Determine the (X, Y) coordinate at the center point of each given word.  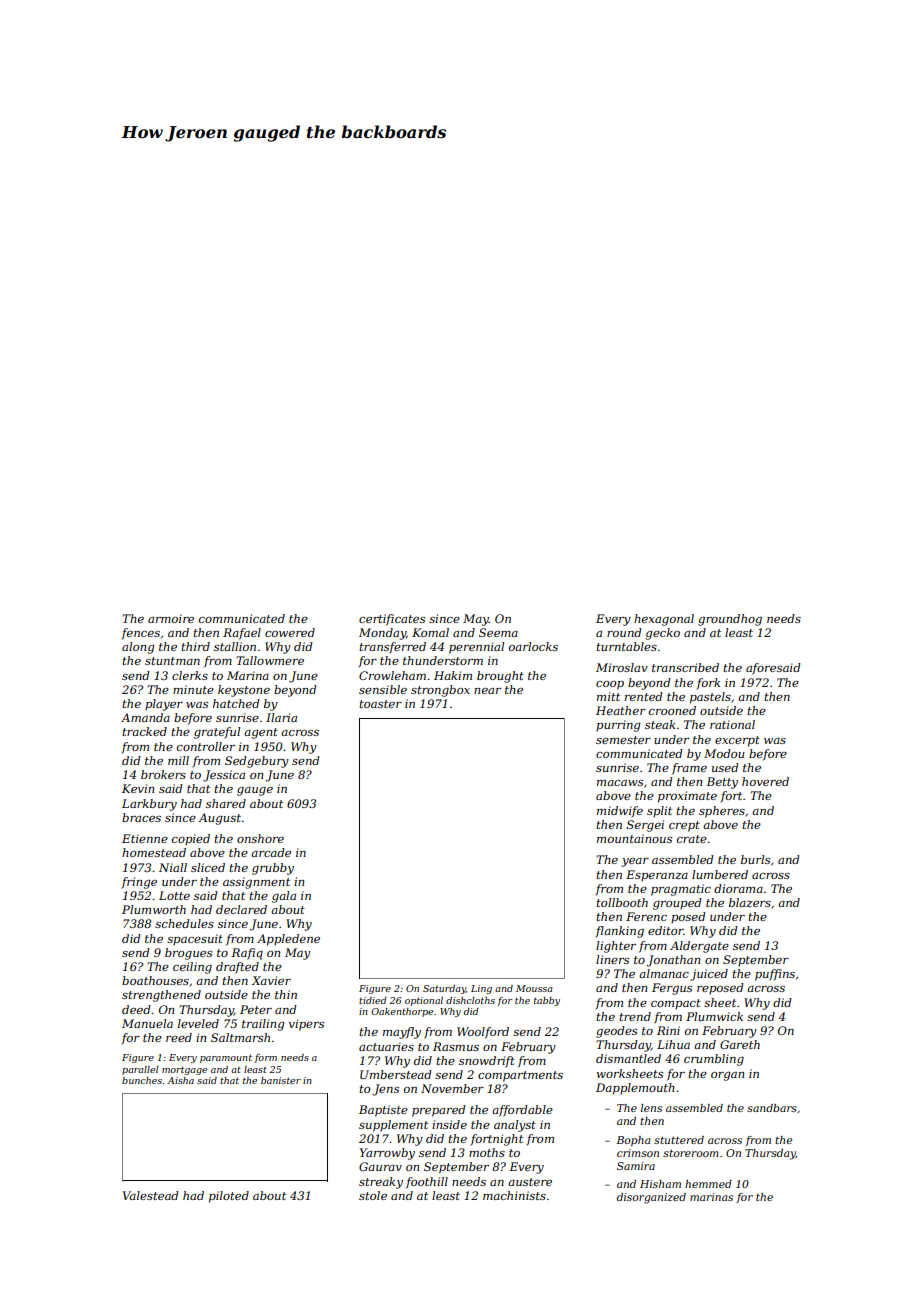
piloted (229, 1197)
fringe (139, 883)
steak (660, 724)
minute (193, 689)
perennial (476, 648)
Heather (621, 710)
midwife (620, 812)
